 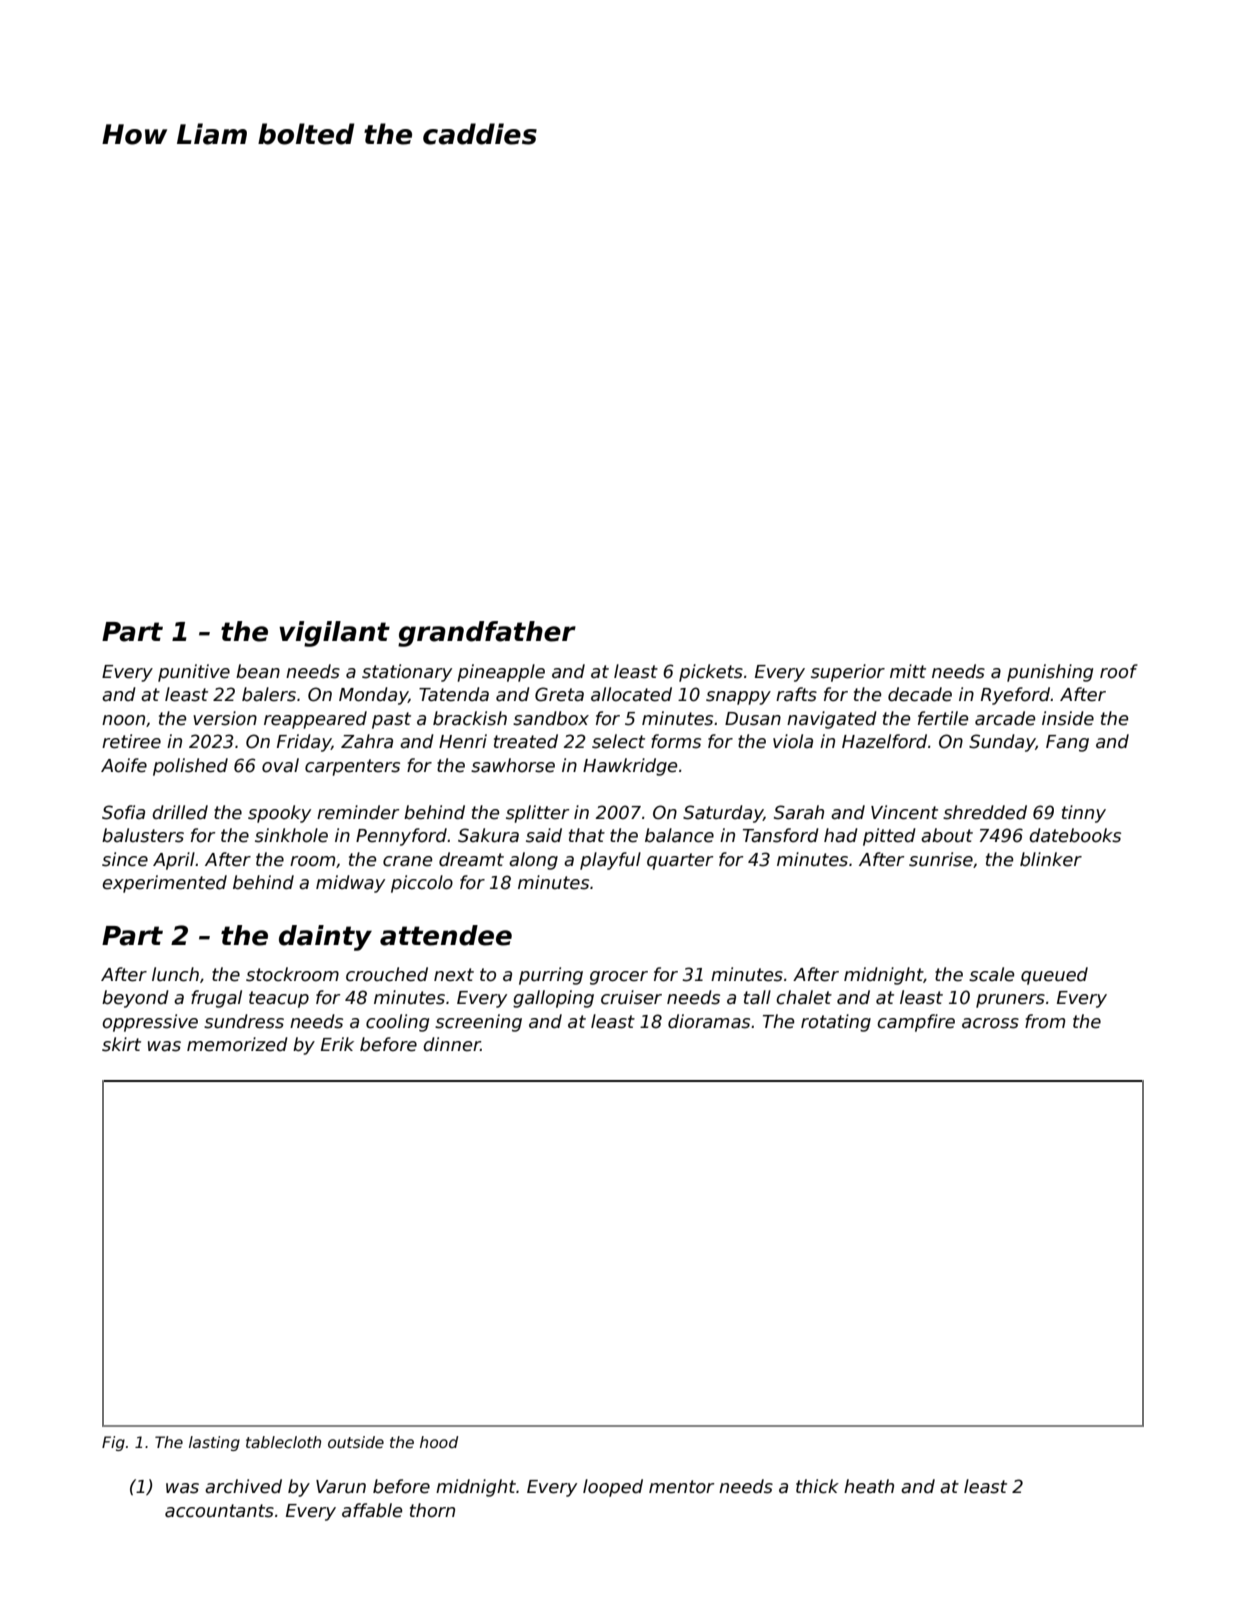 What do you see at coordinates (164, 884) in the document?
I see `experimented` at bounding box center [164, 884].
